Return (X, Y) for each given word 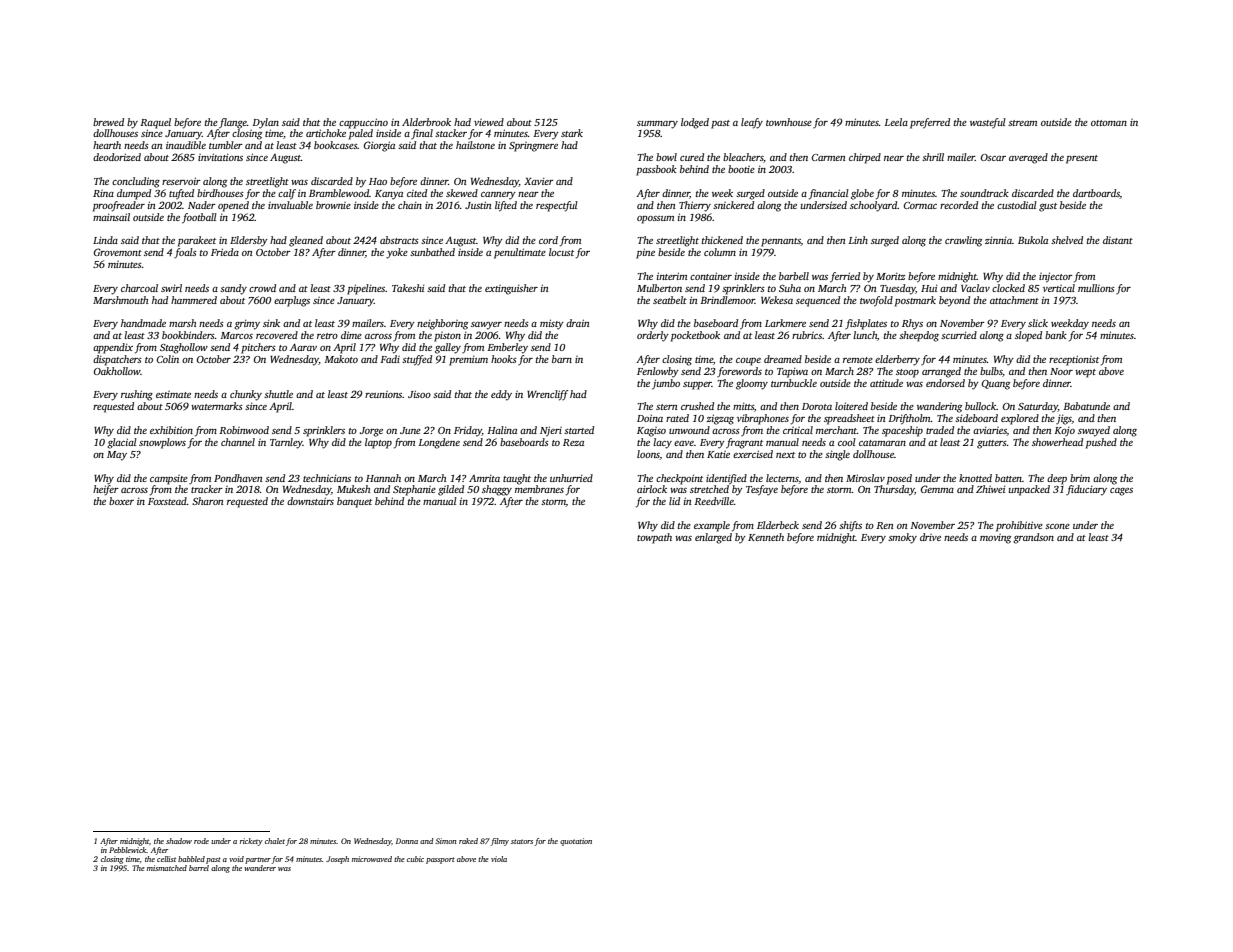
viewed (489, 122)
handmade (143, 323)
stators (522, 841)
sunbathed (432, 252)
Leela (896, 122)
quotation (576, 842)
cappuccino (363, 123)
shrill (933, 157)
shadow (179, 841)
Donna (407, 841)
